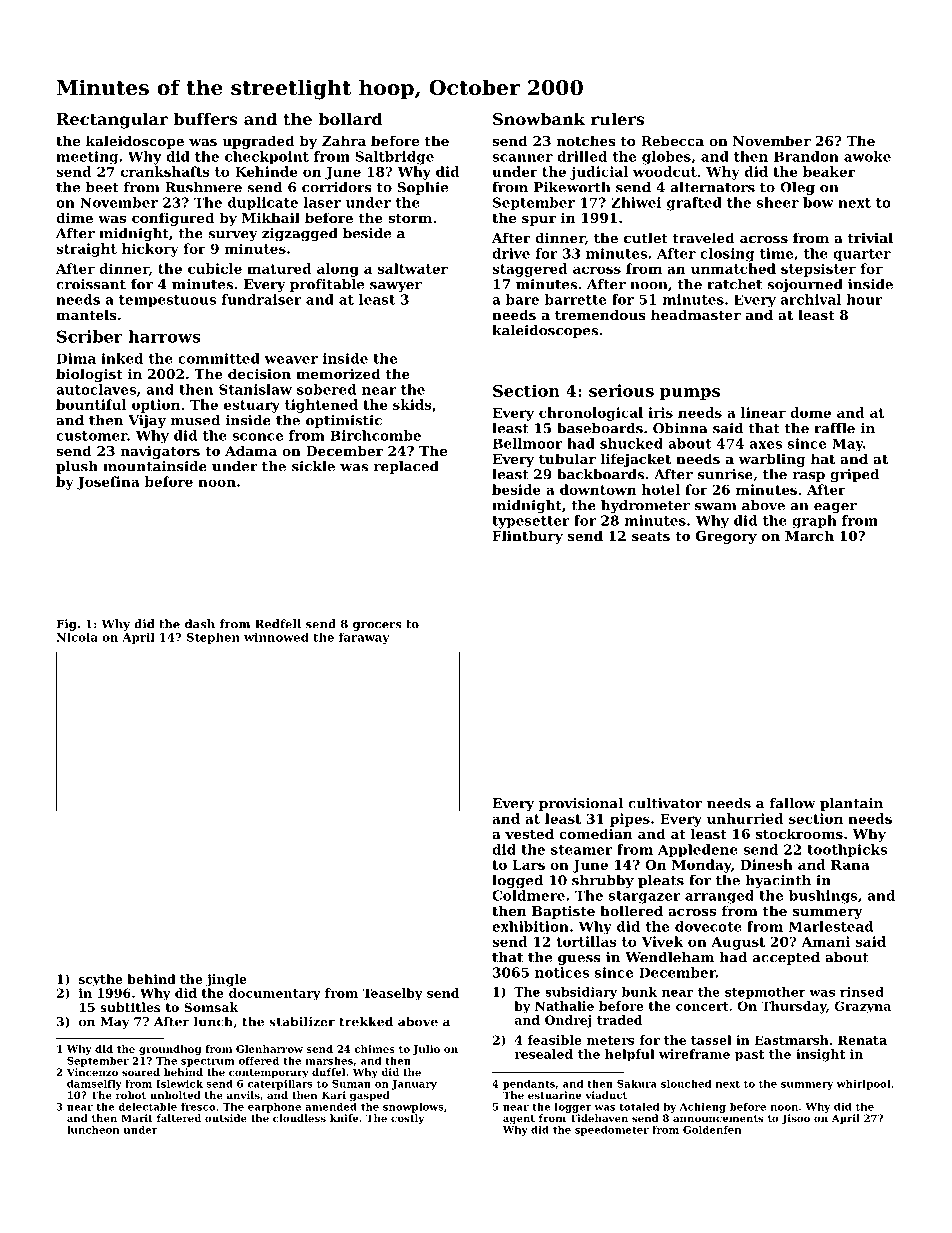 The height and width of the screenshot is (1233, 952). What do you see at coordinates (413, 268) in the screenshot?
I see `saltwater` at bounding box center [413, 268].
